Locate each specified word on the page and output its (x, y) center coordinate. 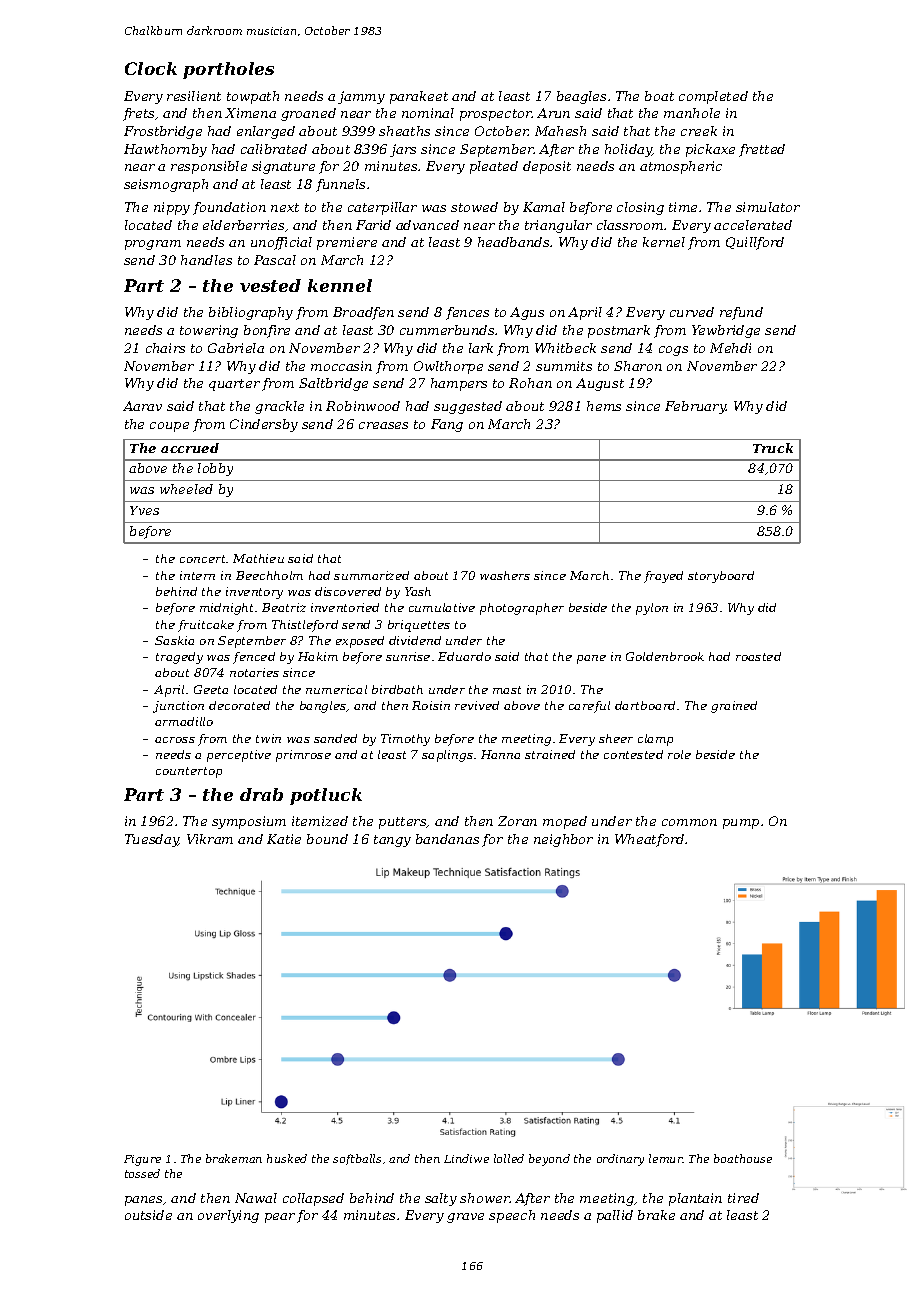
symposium (249, 822)
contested (633, 754)
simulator (768, 207)
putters (403, 823)
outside (148, 1215)
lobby (215, 469)
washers (505, 575)
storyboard (721, 577)
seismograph (166, 185)
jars (403, 150)
